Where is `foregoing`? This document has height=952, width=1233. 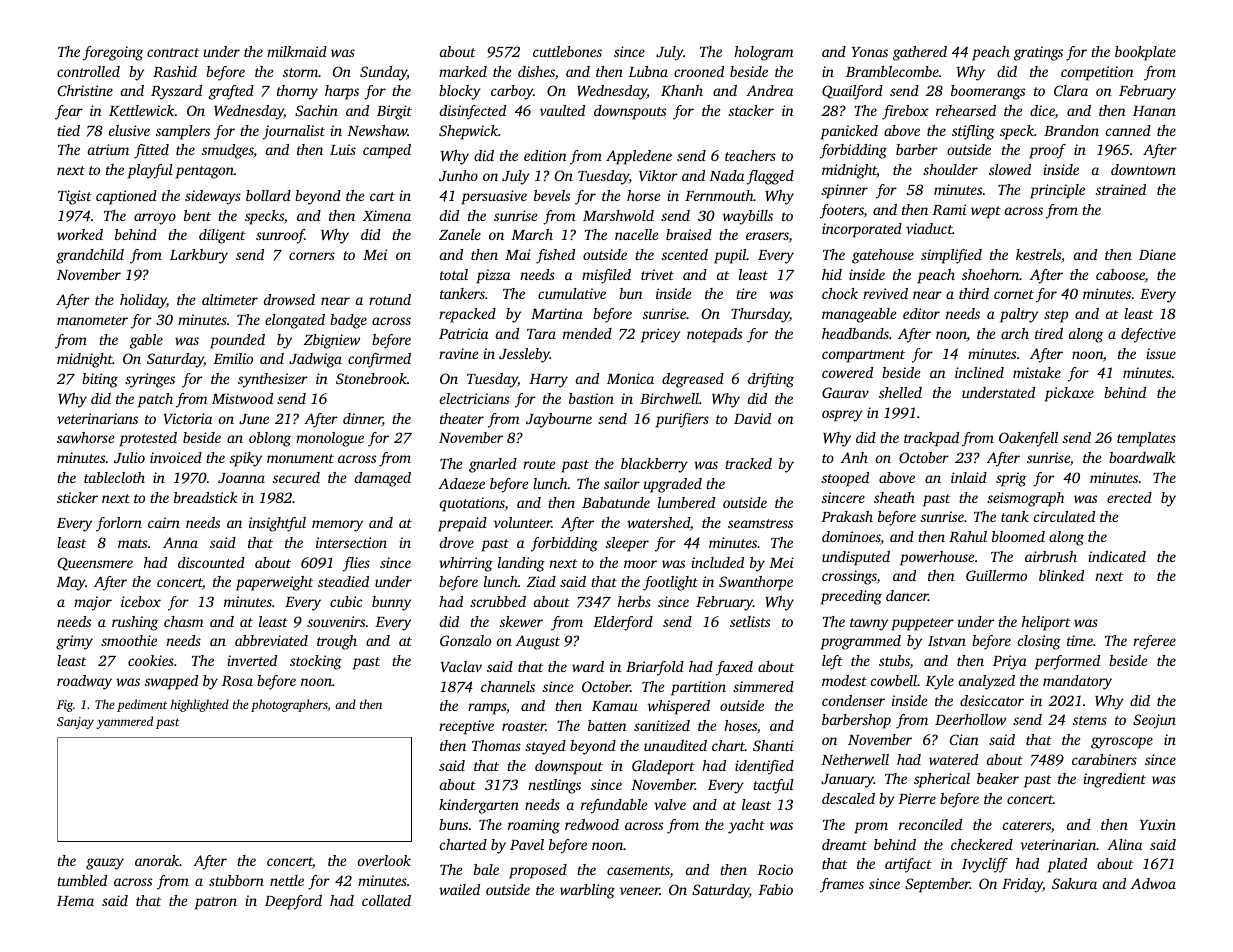
foregoing is located at coordinates (113, 53).
